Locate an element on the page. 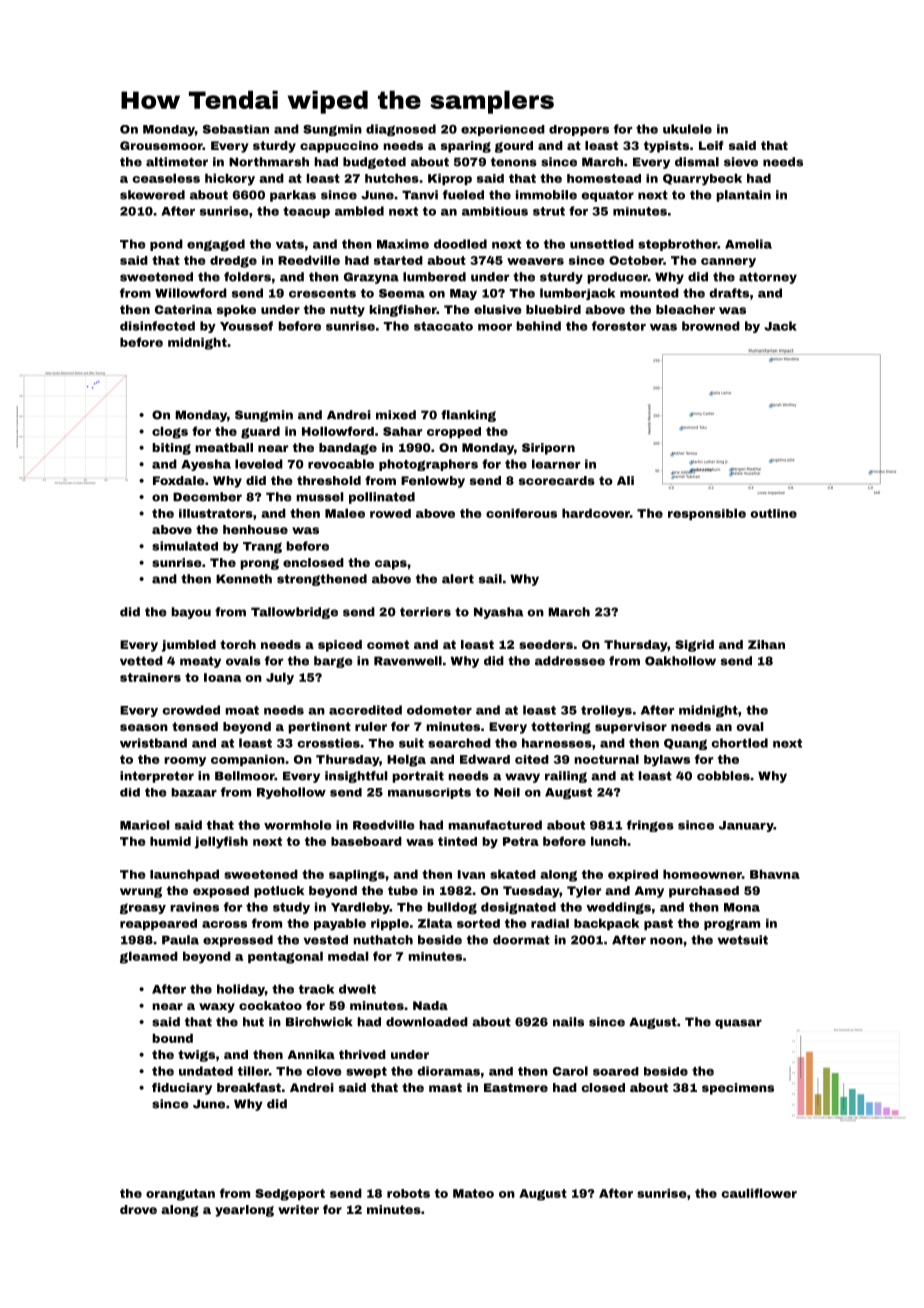 The width and height of the page is (924, 1308). humid is located at coordinates (170, 841).
